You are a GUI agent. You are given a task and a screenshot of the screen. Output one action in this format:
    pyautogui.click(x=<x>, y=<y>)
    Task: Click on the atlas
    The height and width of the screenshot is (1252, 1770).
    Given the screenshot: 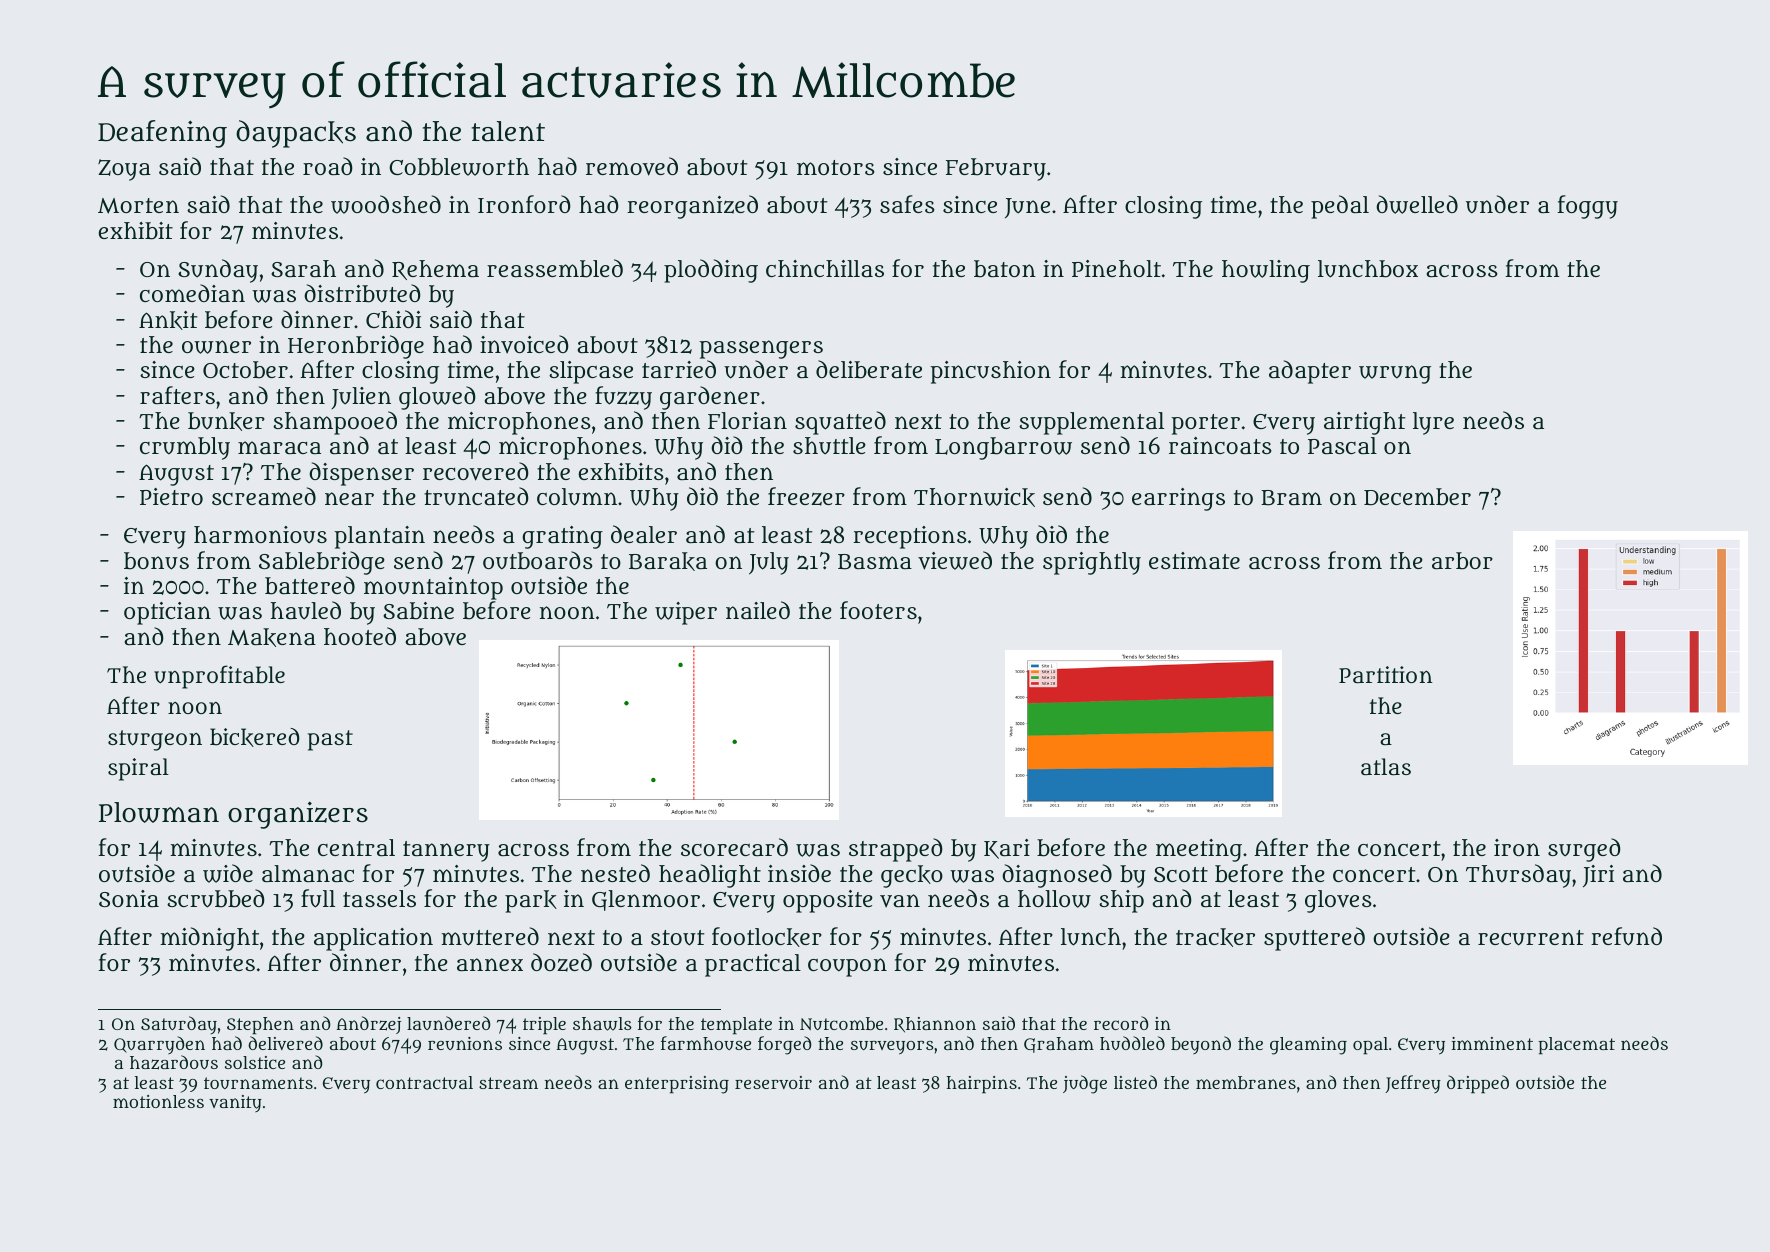 What is the action you would take?
    pyautogui.click(x=1386, y=766)
